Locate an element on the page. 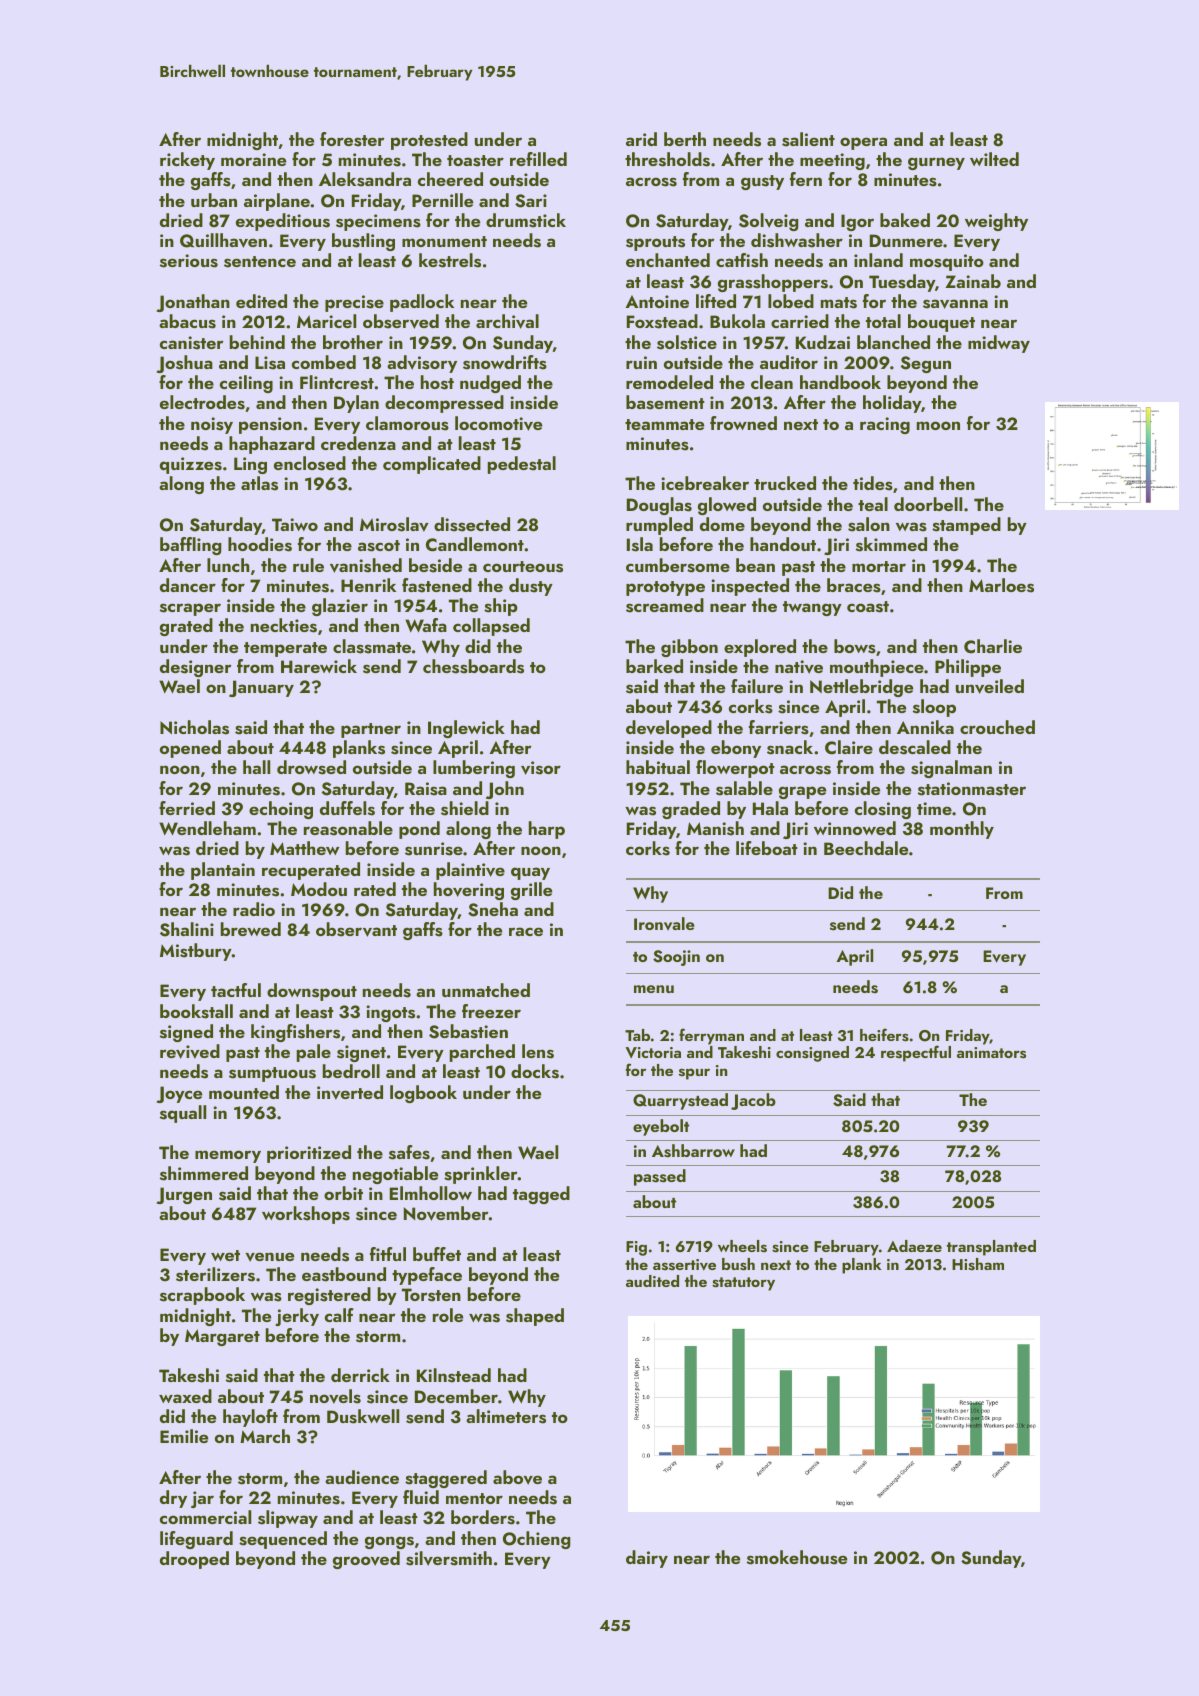 The image size is (1199, 1696). pedestal is located at coordinates (522, 465).
